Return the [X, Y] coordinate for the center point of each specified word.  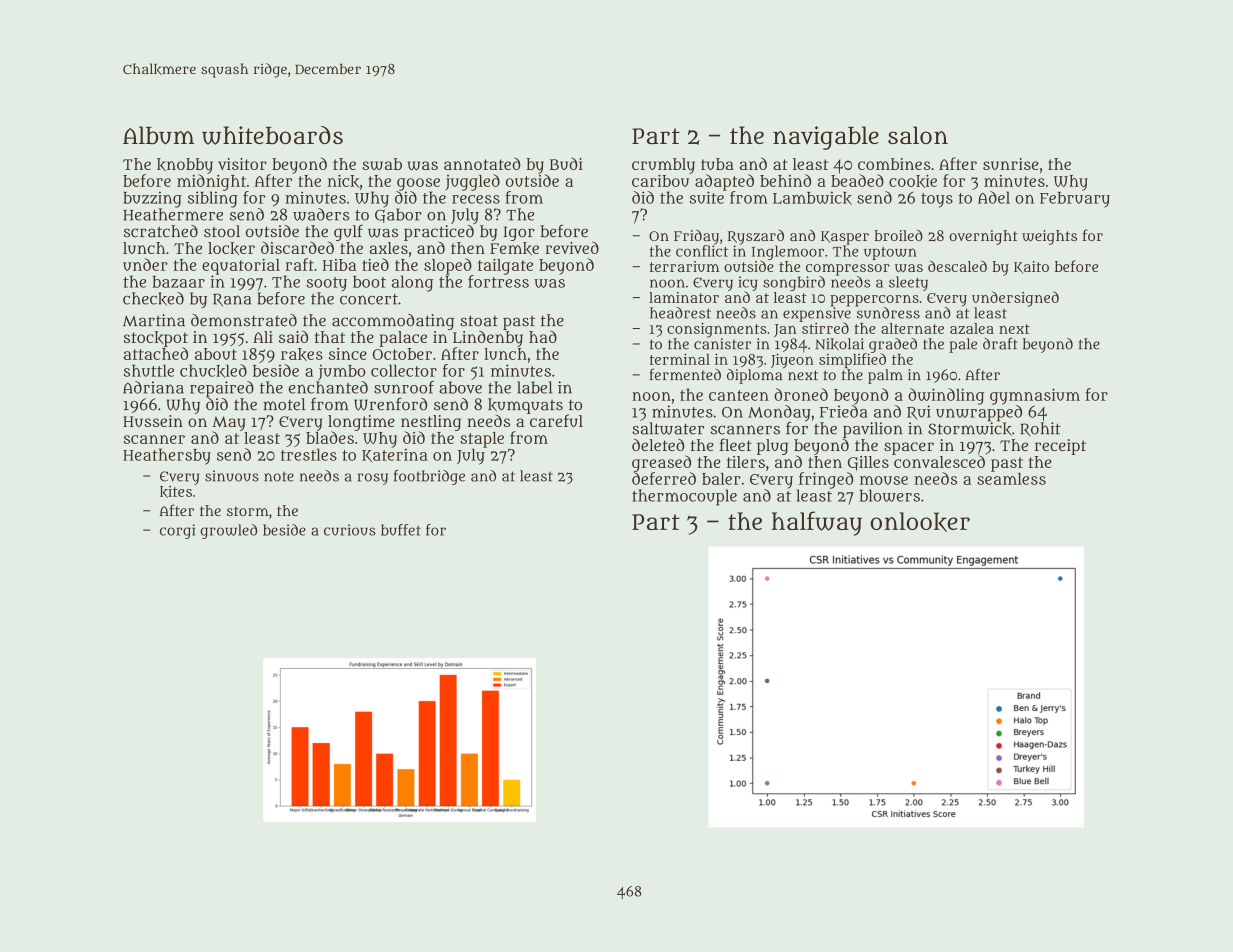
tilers [746, 462]
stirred [825, 328]
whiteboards [272, 135]
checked [153, 299]
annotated [482, 163]
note [279, 476]
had [543, 336]
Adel [994, 197]
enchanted [328, 387]
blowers [890, 495]
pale [963, 345]
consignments [717, 330]
